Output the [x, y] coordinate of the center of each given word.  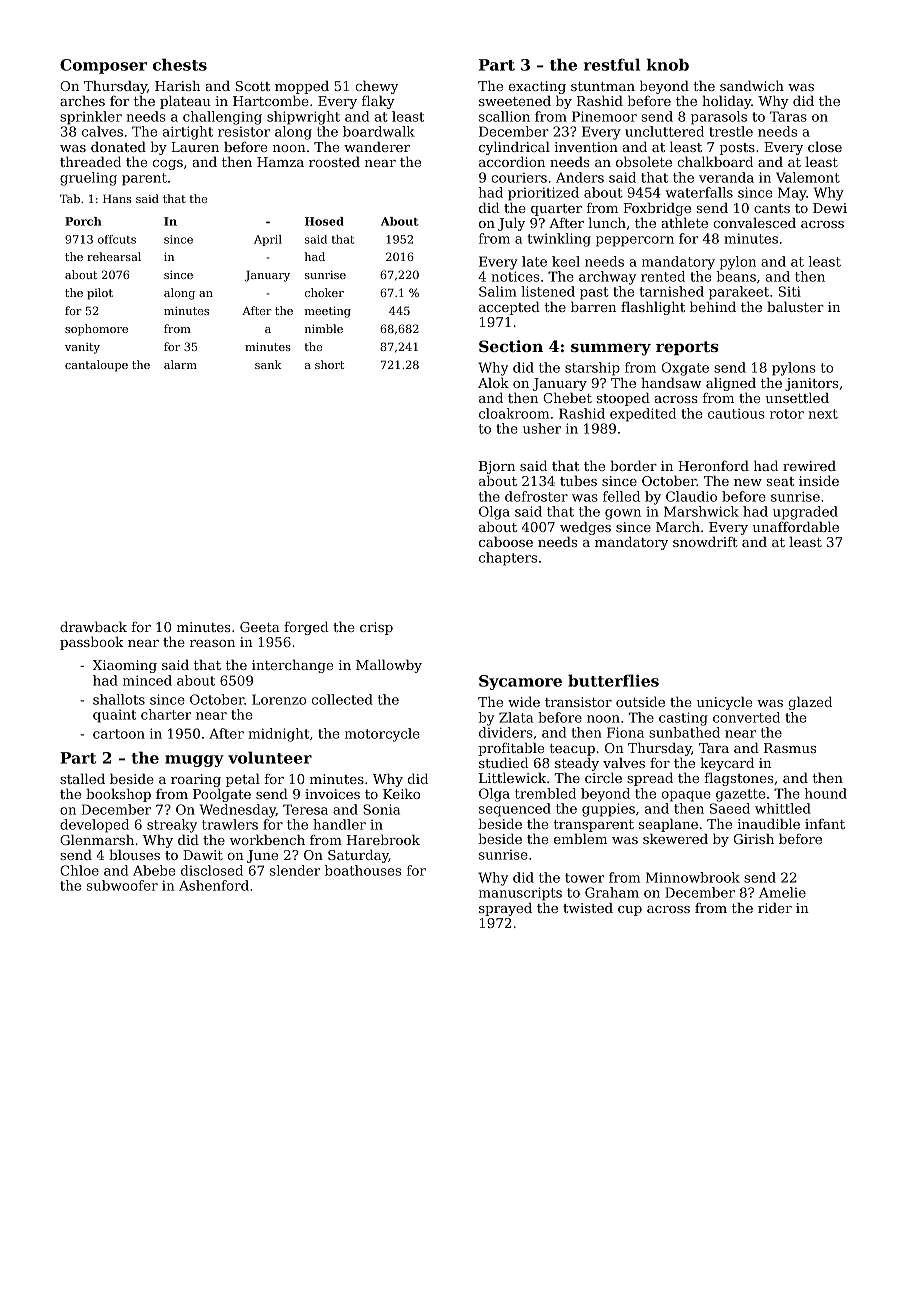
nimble [324, 328]
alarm [180, 364]
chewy [376, 87]
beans [736, 276]
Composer [103, 66]
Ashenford [214, 885]
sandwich [752, 85]
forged [306, 628]
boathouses [363, 870]
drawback [93, 626]
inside [819, 480]
